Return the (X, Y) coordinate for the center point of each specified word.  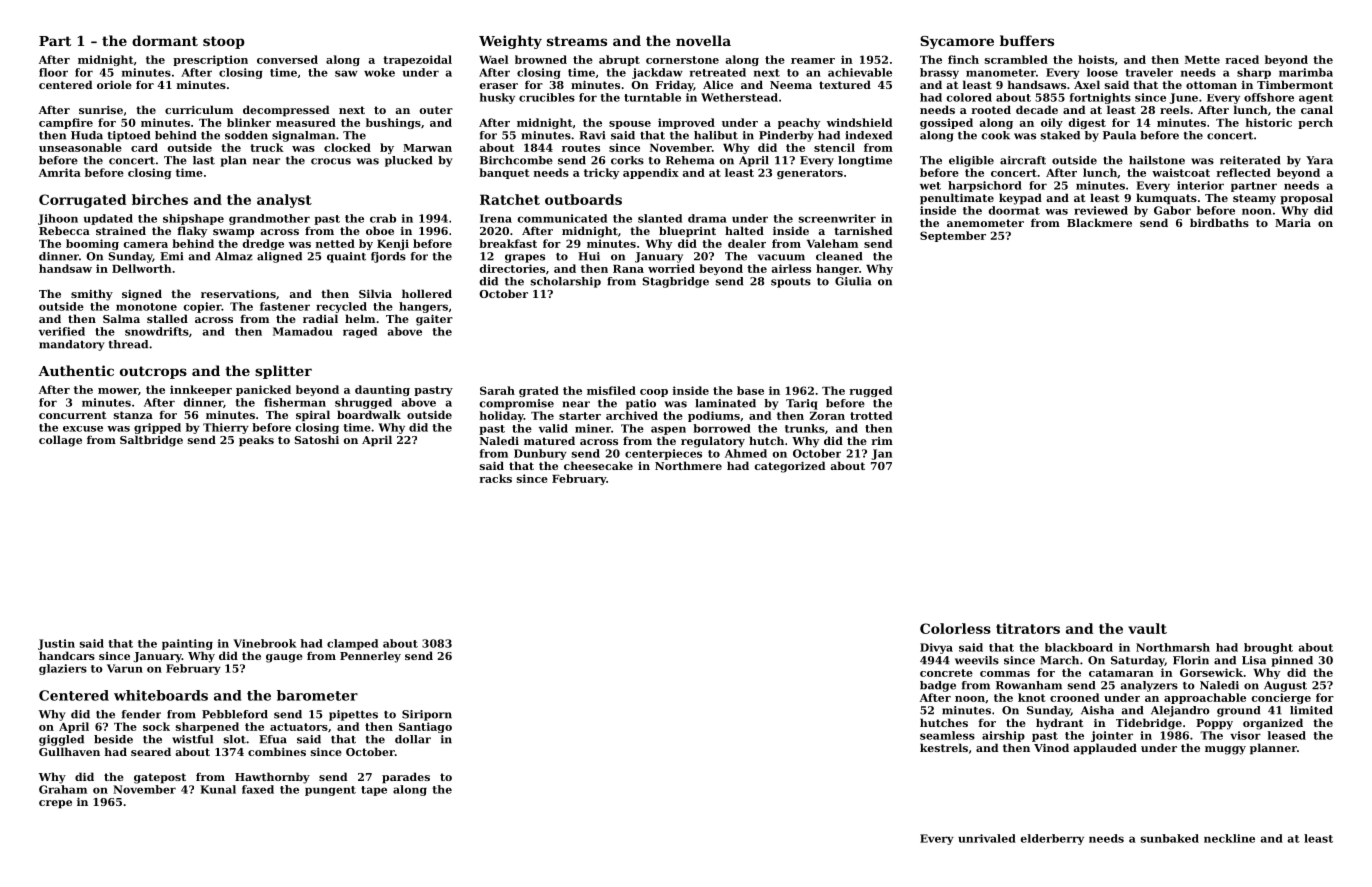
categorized (790, 467)
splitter (283, 372)
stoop (224, 42)
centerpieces (663, 454)
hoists (1096, 59)
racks (495, 478)
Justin (56, 644)
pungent (330, 791)
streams (577, 41)
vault (1147, 628)
